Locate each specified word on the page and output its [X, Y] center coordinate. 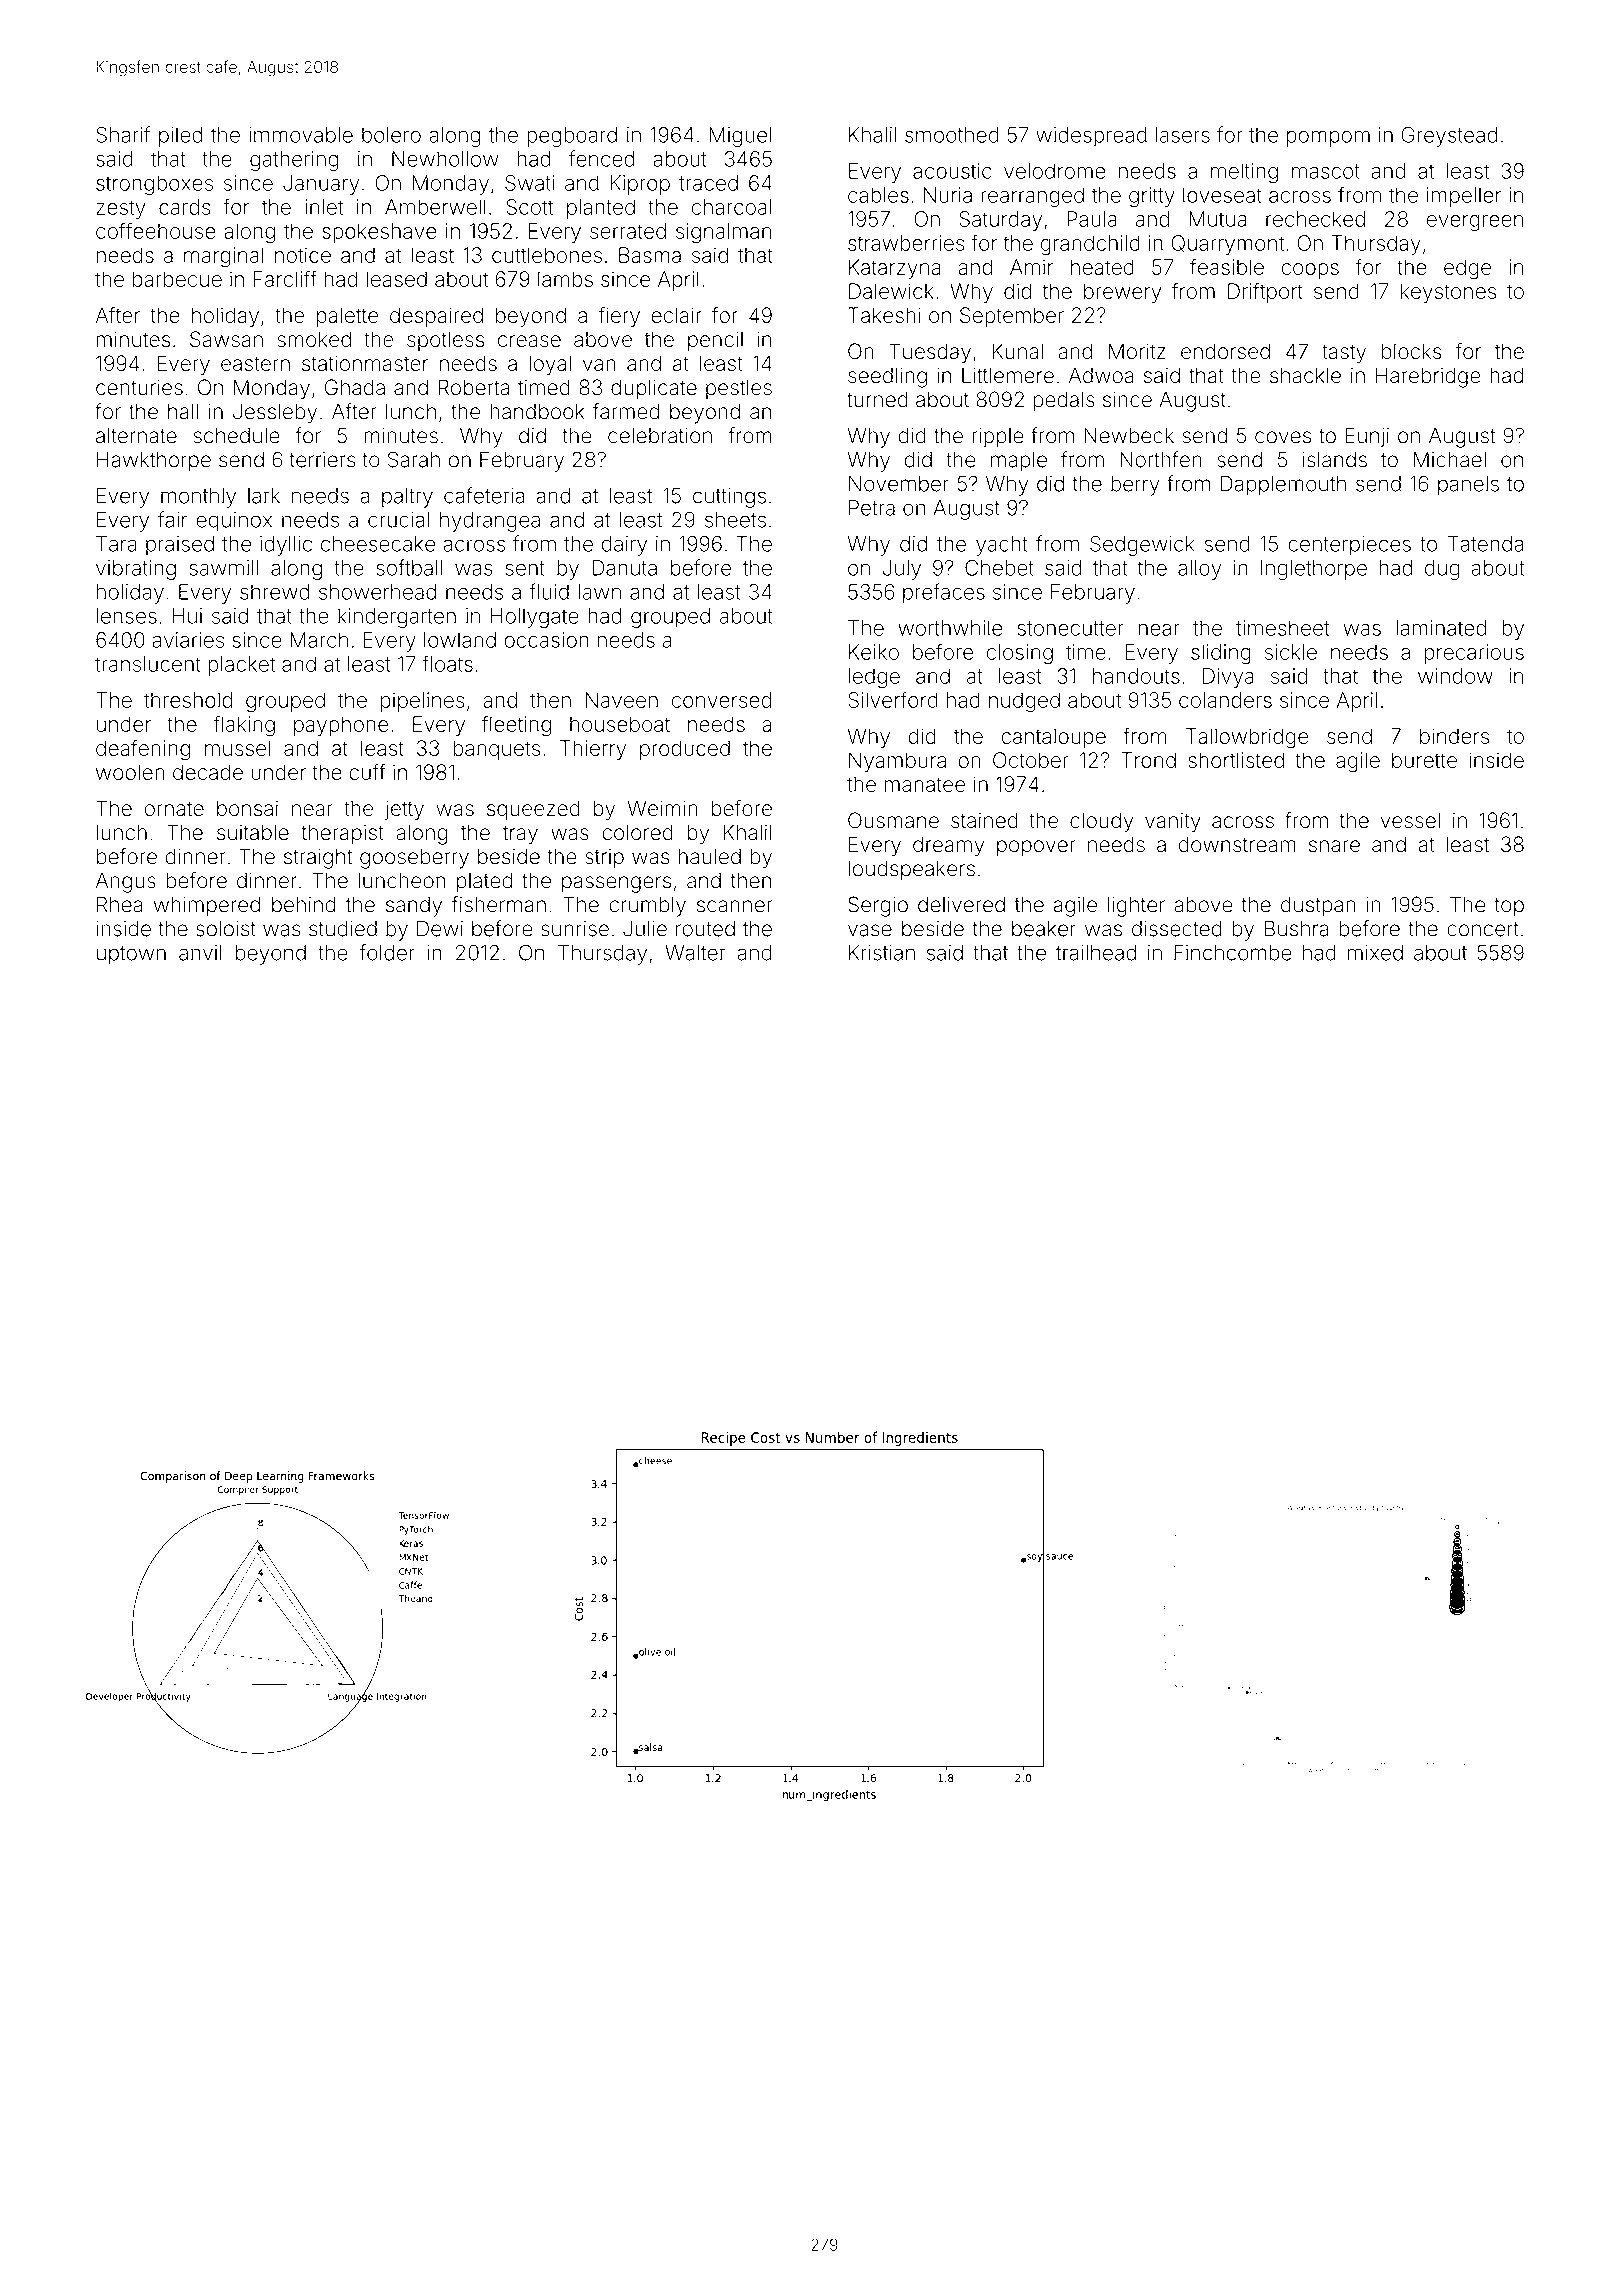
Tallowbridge [1247, 738]
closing [1020, 654]
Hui [187, 616]
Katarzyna [895, 269]
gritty [1152, 197]
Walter [695, 953]
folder [387, 952]
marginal [223, 257]
